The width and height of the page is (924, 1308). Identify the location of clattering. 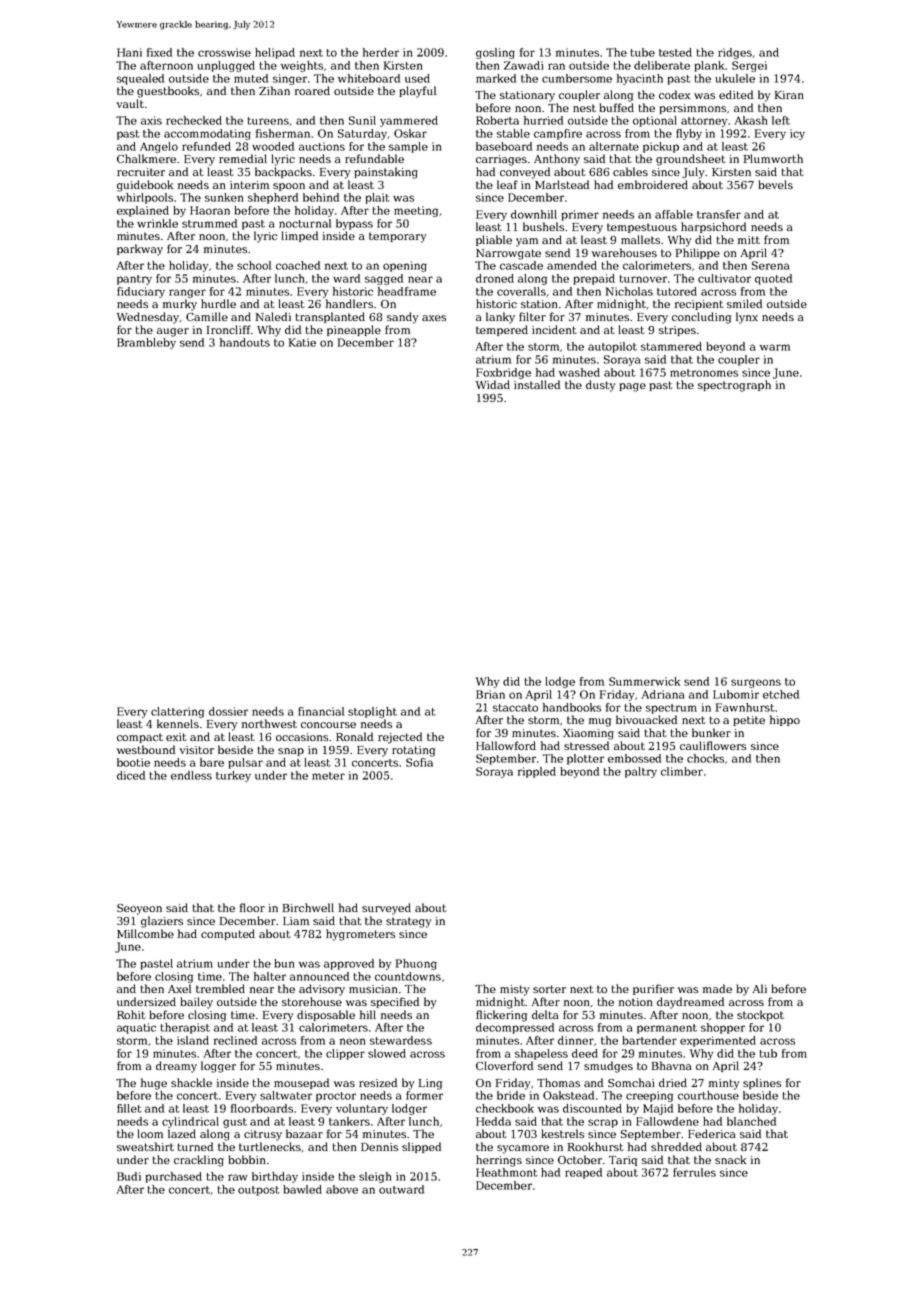
(177, 712).
